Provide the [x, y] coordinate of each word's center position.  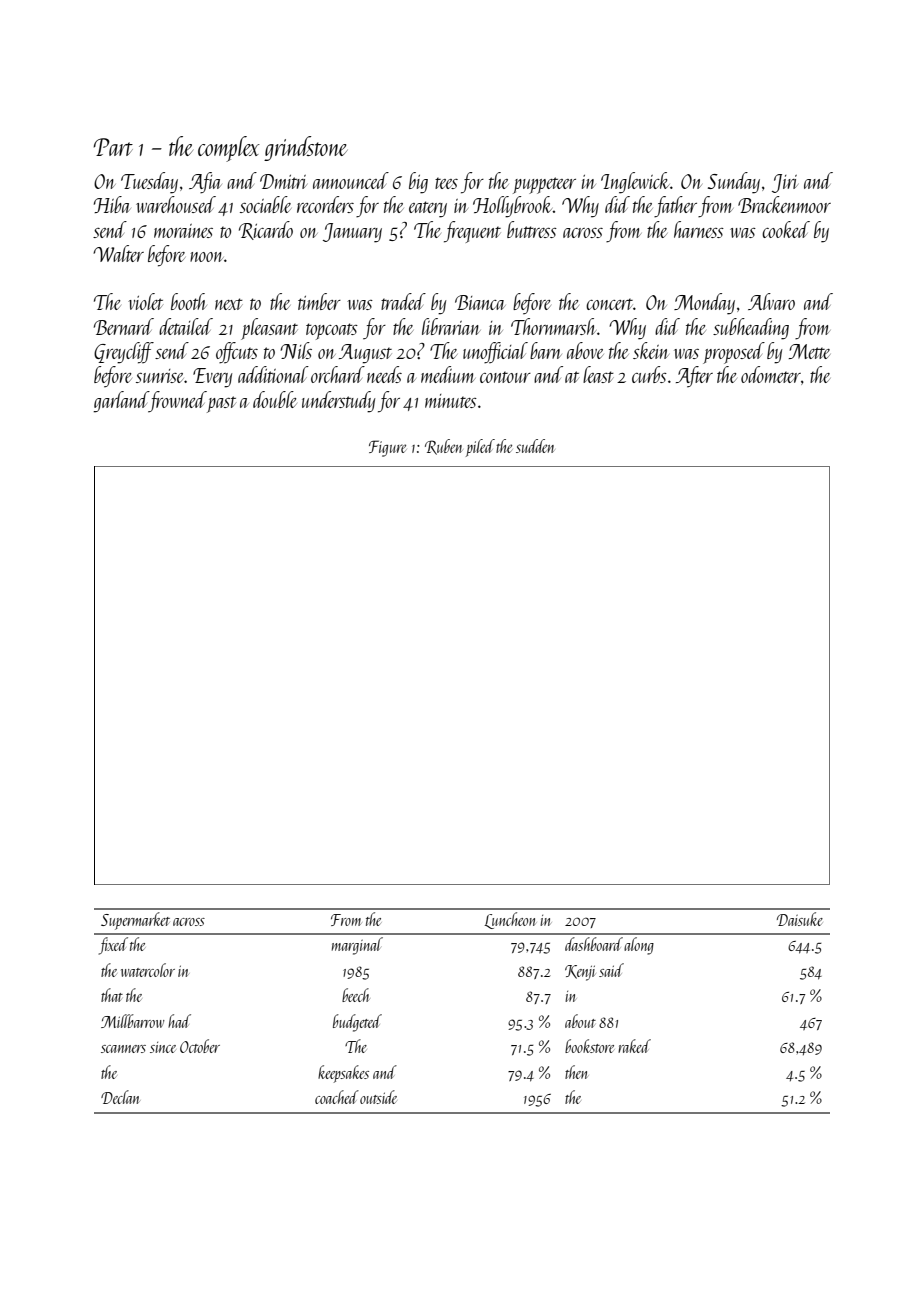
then [576, 1072]
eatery [428, 209]
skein [651, 350]
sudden [535, 446]
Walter [118, 253]
